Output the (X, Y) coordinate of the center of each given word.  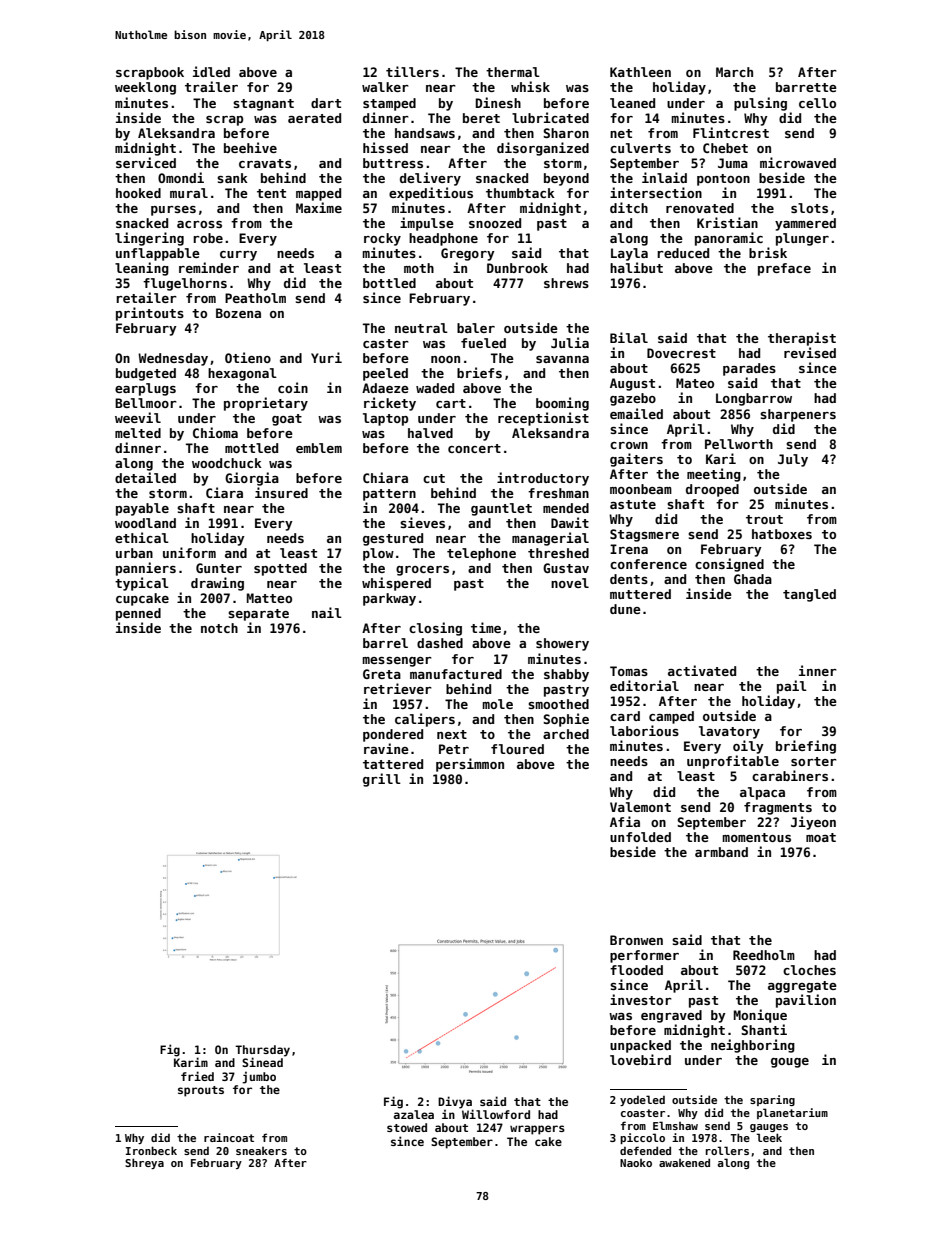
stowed (407, 1127)
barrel (385, 643)
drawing (217, 584)
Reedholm (764, 955)
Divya (455, 1102)
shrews (566, 283)
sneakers (261, 1151)
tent (271, 193)
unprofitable (733, 762)
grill (382, 780)
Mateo (695, 383)
